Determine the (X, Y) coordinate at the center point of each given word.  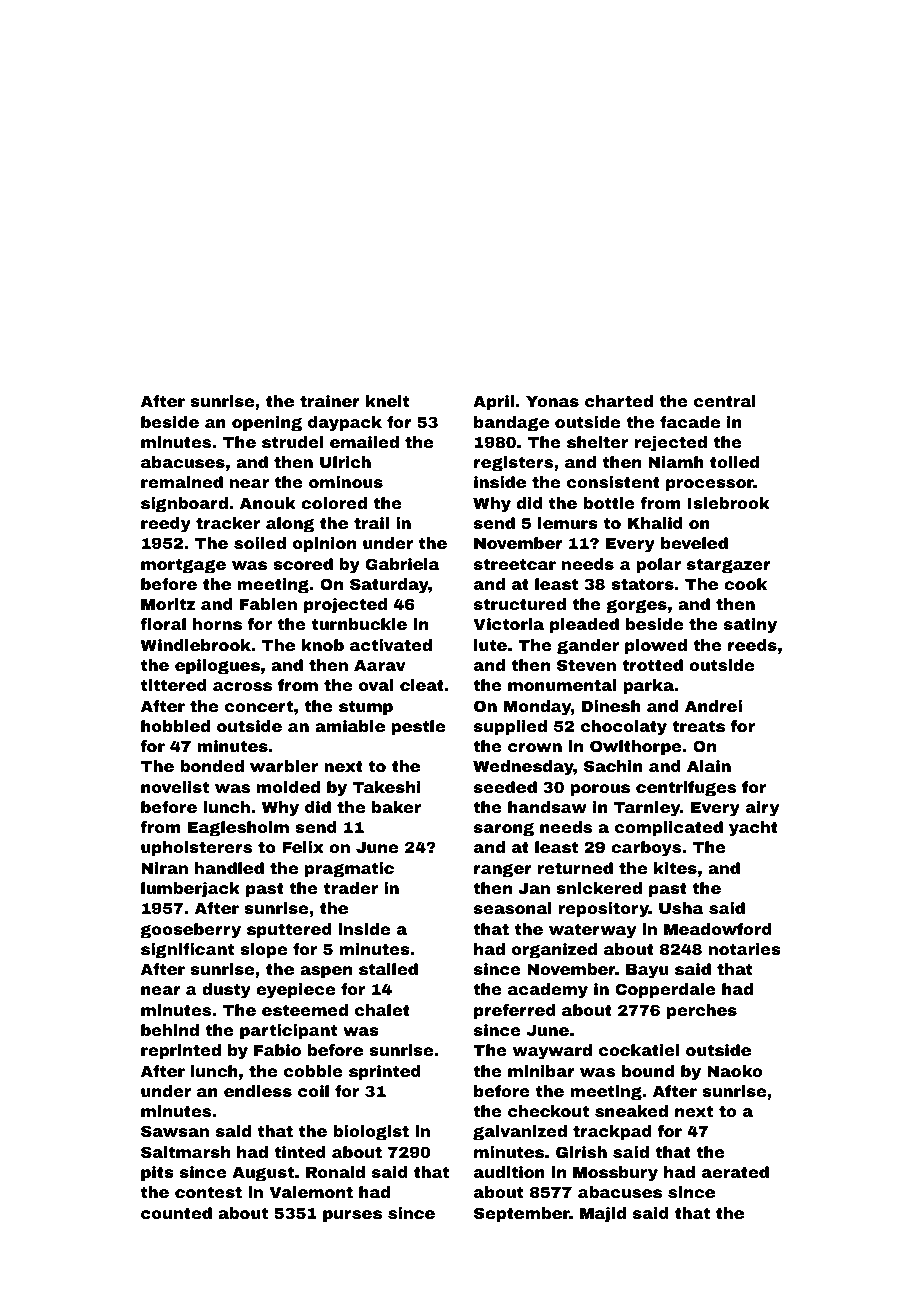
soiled (260, 543)
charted (619, 401)
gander (588, 647)
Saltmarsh (185, 1152)
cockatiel (639, 1050)
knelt (387, 401)
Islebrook (728, 503)
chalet (382, 1010)
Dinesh (611, 706)
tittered (174, 685)
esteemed (305, 1010)
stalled (388, 969)
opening (267, 424)
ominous (346, 482)
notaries (745, 949)
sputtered (289, 930)
